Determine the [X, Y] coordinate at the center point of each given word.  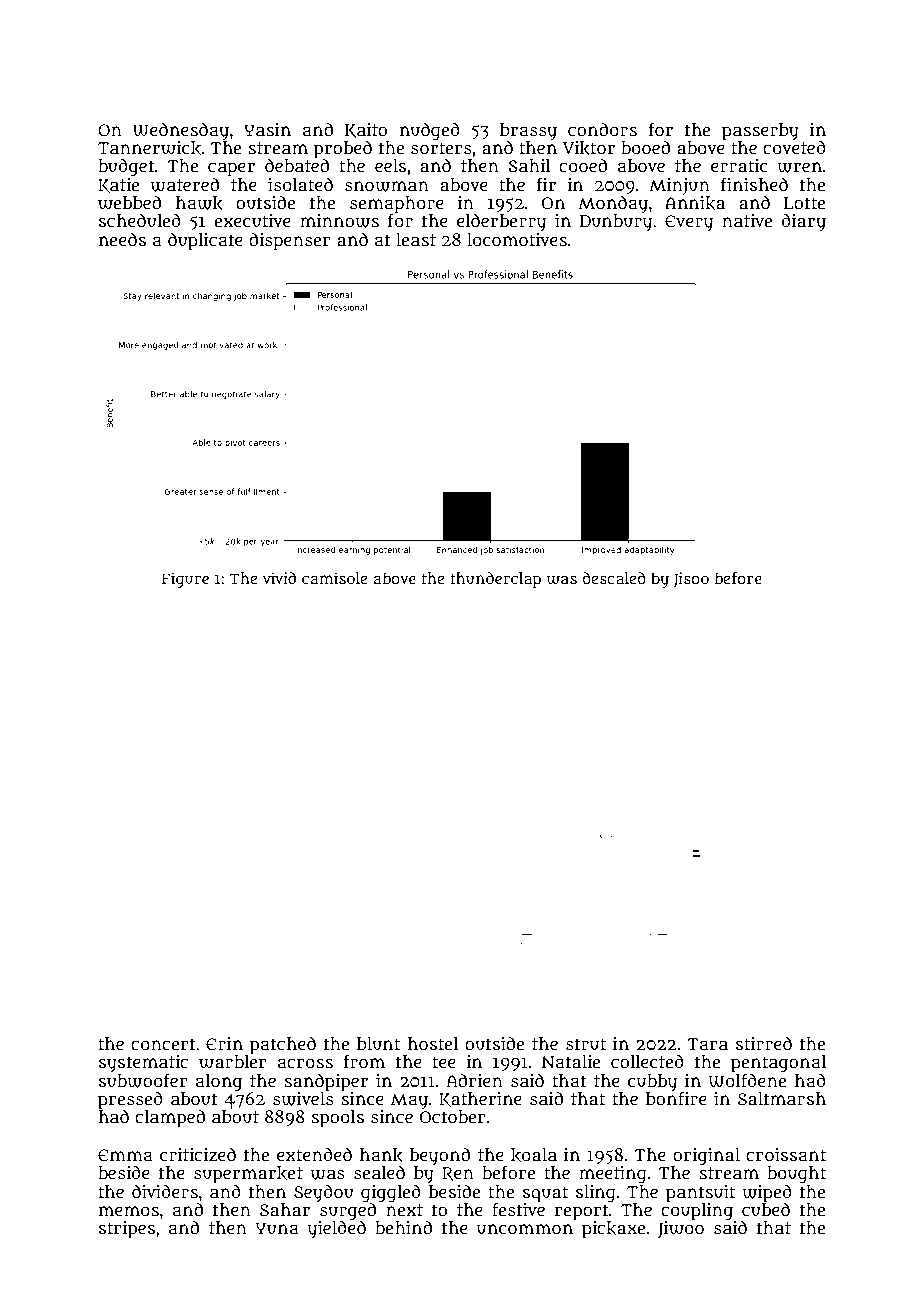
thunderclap [495, 580]
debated [297, 165]
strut [586, 1044]
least [416, 240]
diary [804, 222]
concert [163, 1044]
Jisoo [691, 580]
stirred [764, 1043]
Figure [185, 580]
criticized [198, 1154]
